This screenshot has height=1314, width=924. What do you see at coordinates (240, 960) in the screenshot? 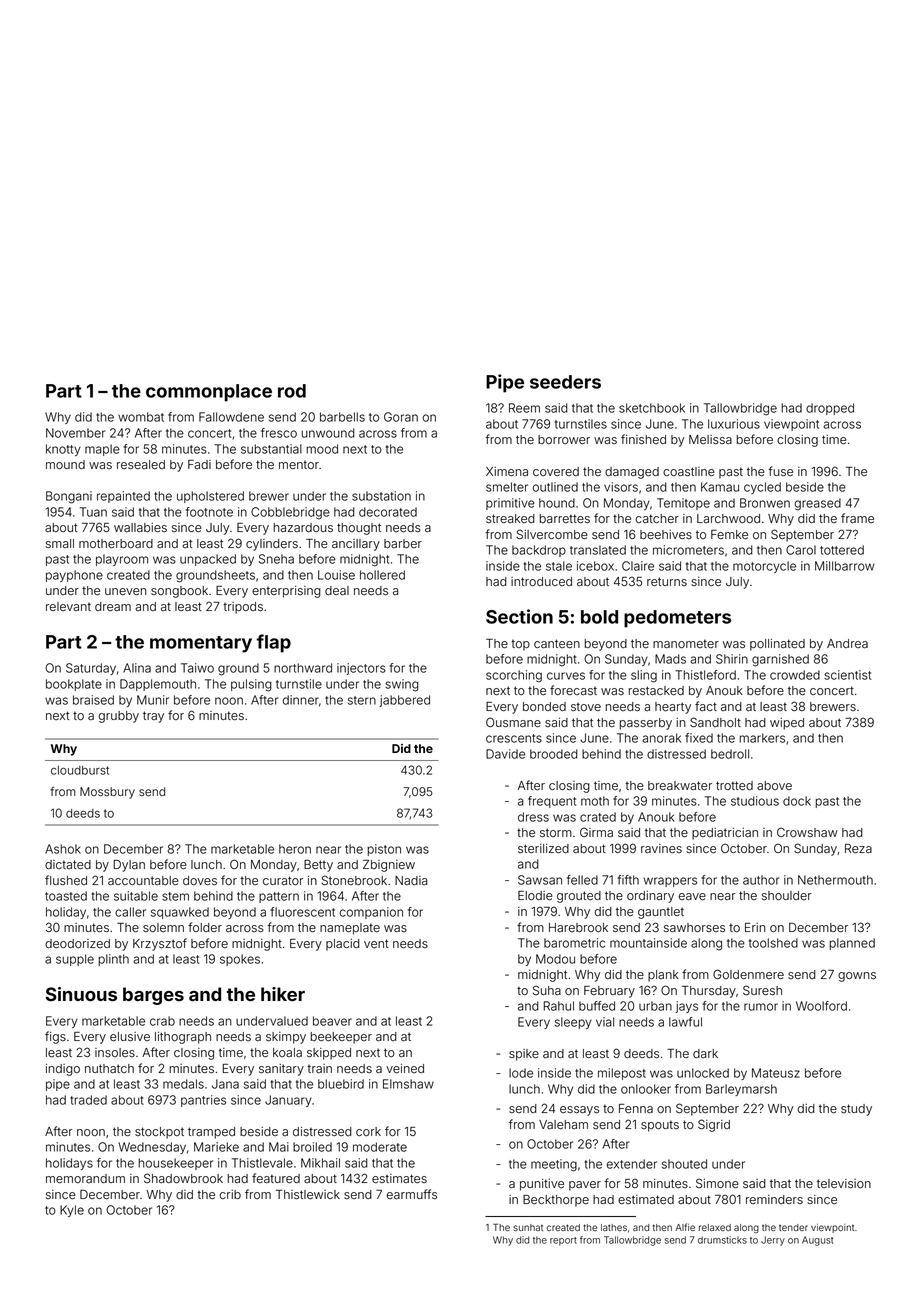
I see `spokes` at bounding box center [240, 960].
